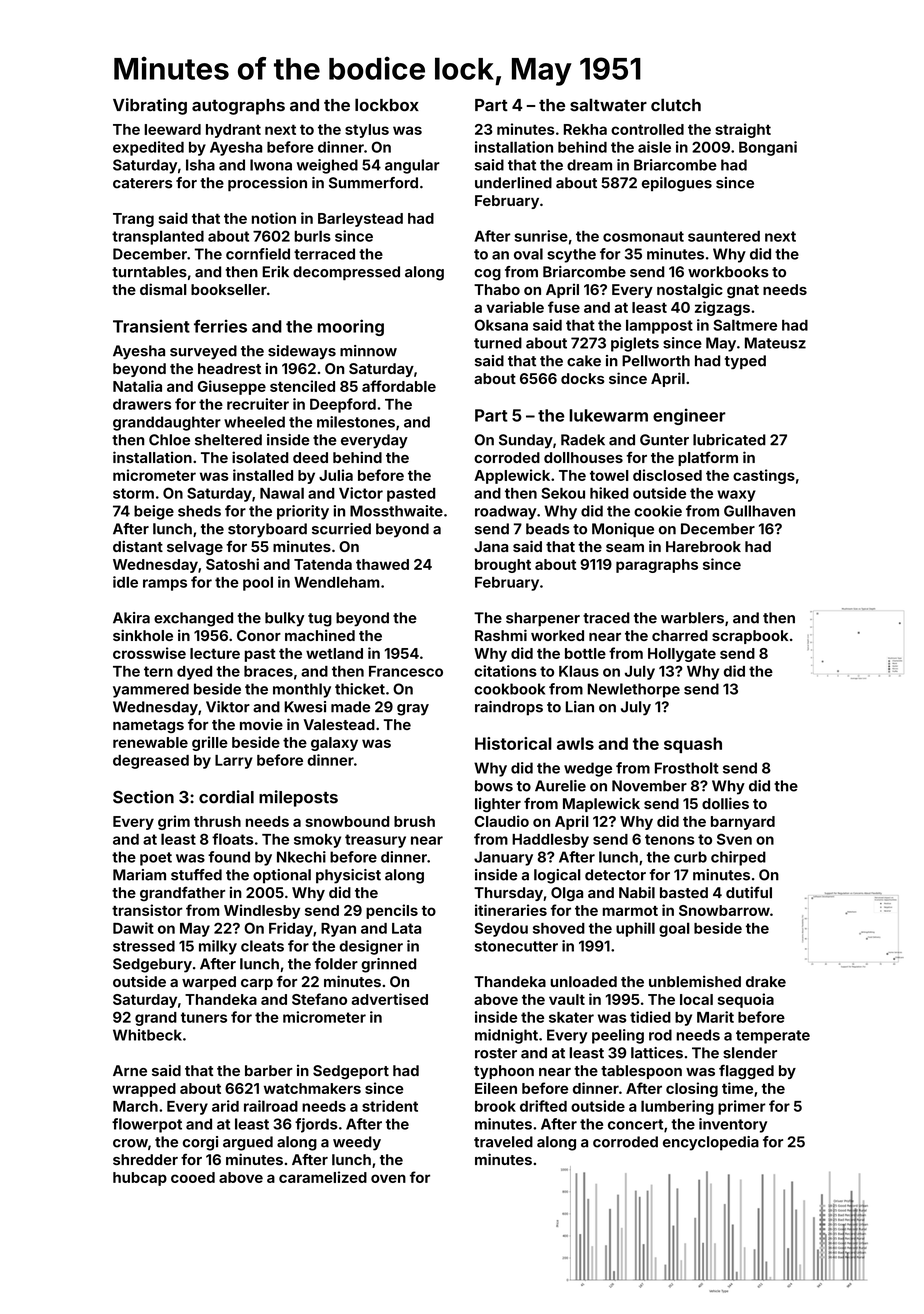 The height and width of the image is (1314, 924). Describe the element at coordinates (775, 343) in the image. I see `Mateusz` at that location.
